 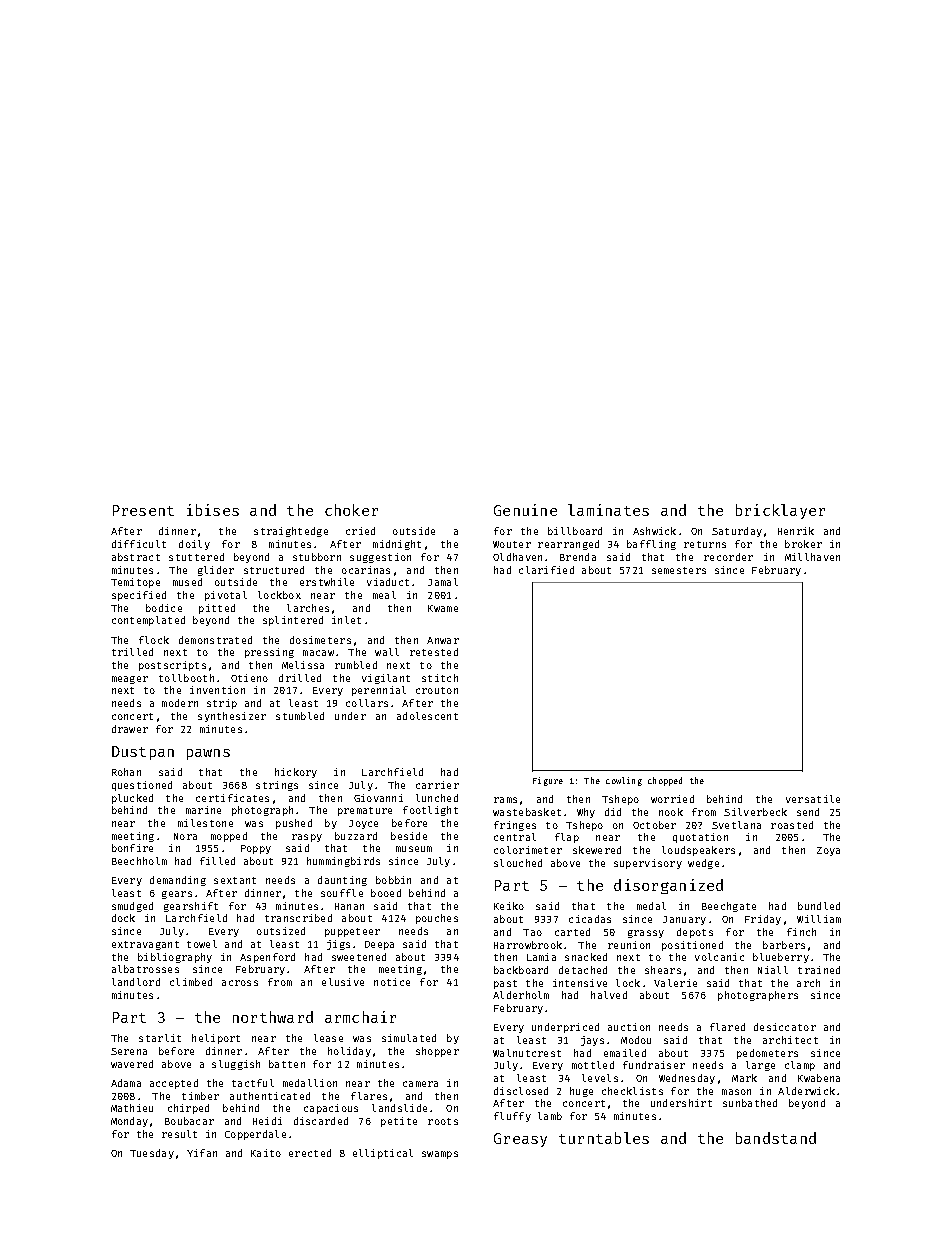 I want to click on worried, so click(x=672, y=799).
